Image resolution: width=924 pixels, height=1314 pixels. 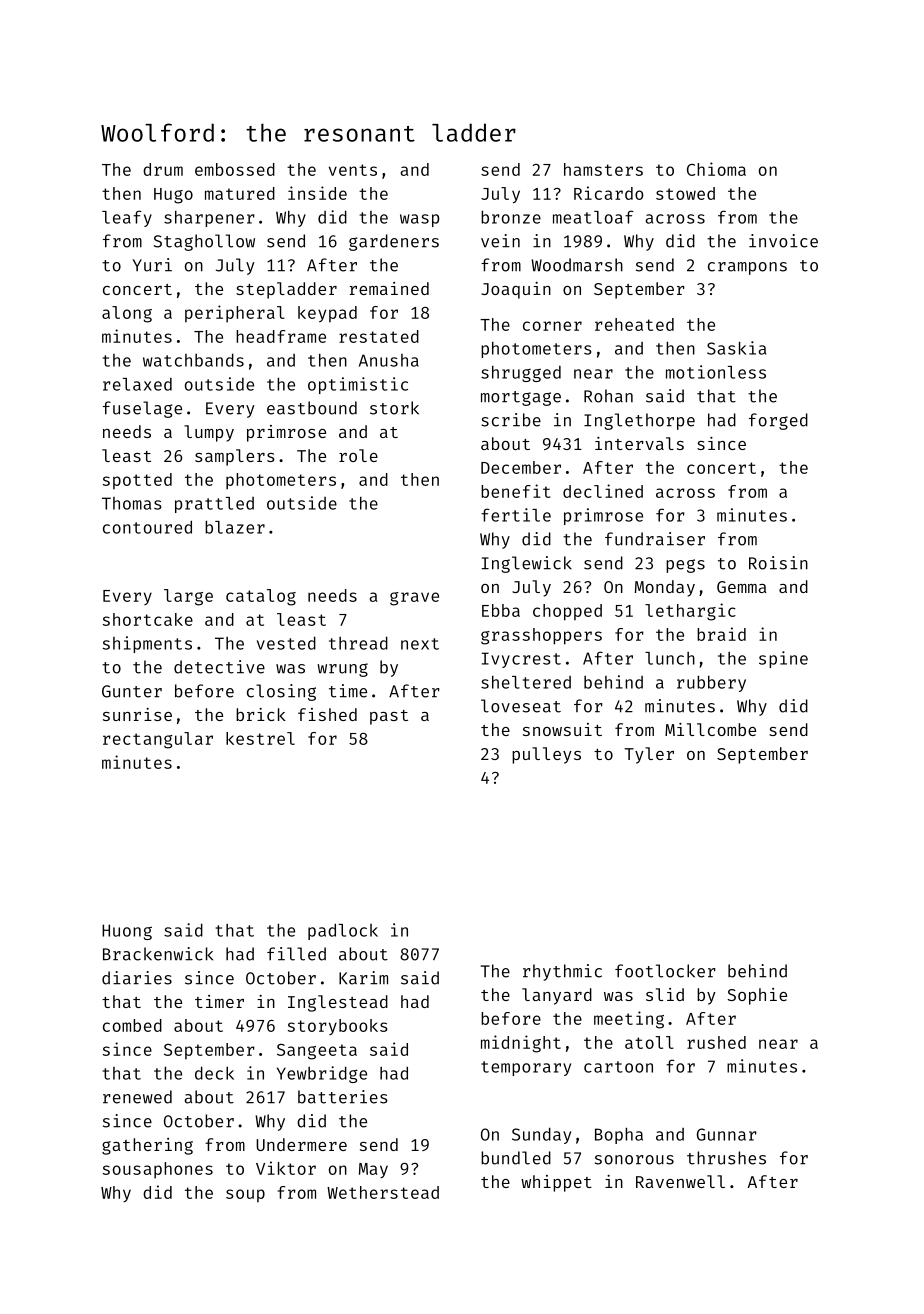 I want to click on Chioma, so click(x=716, y=169).
